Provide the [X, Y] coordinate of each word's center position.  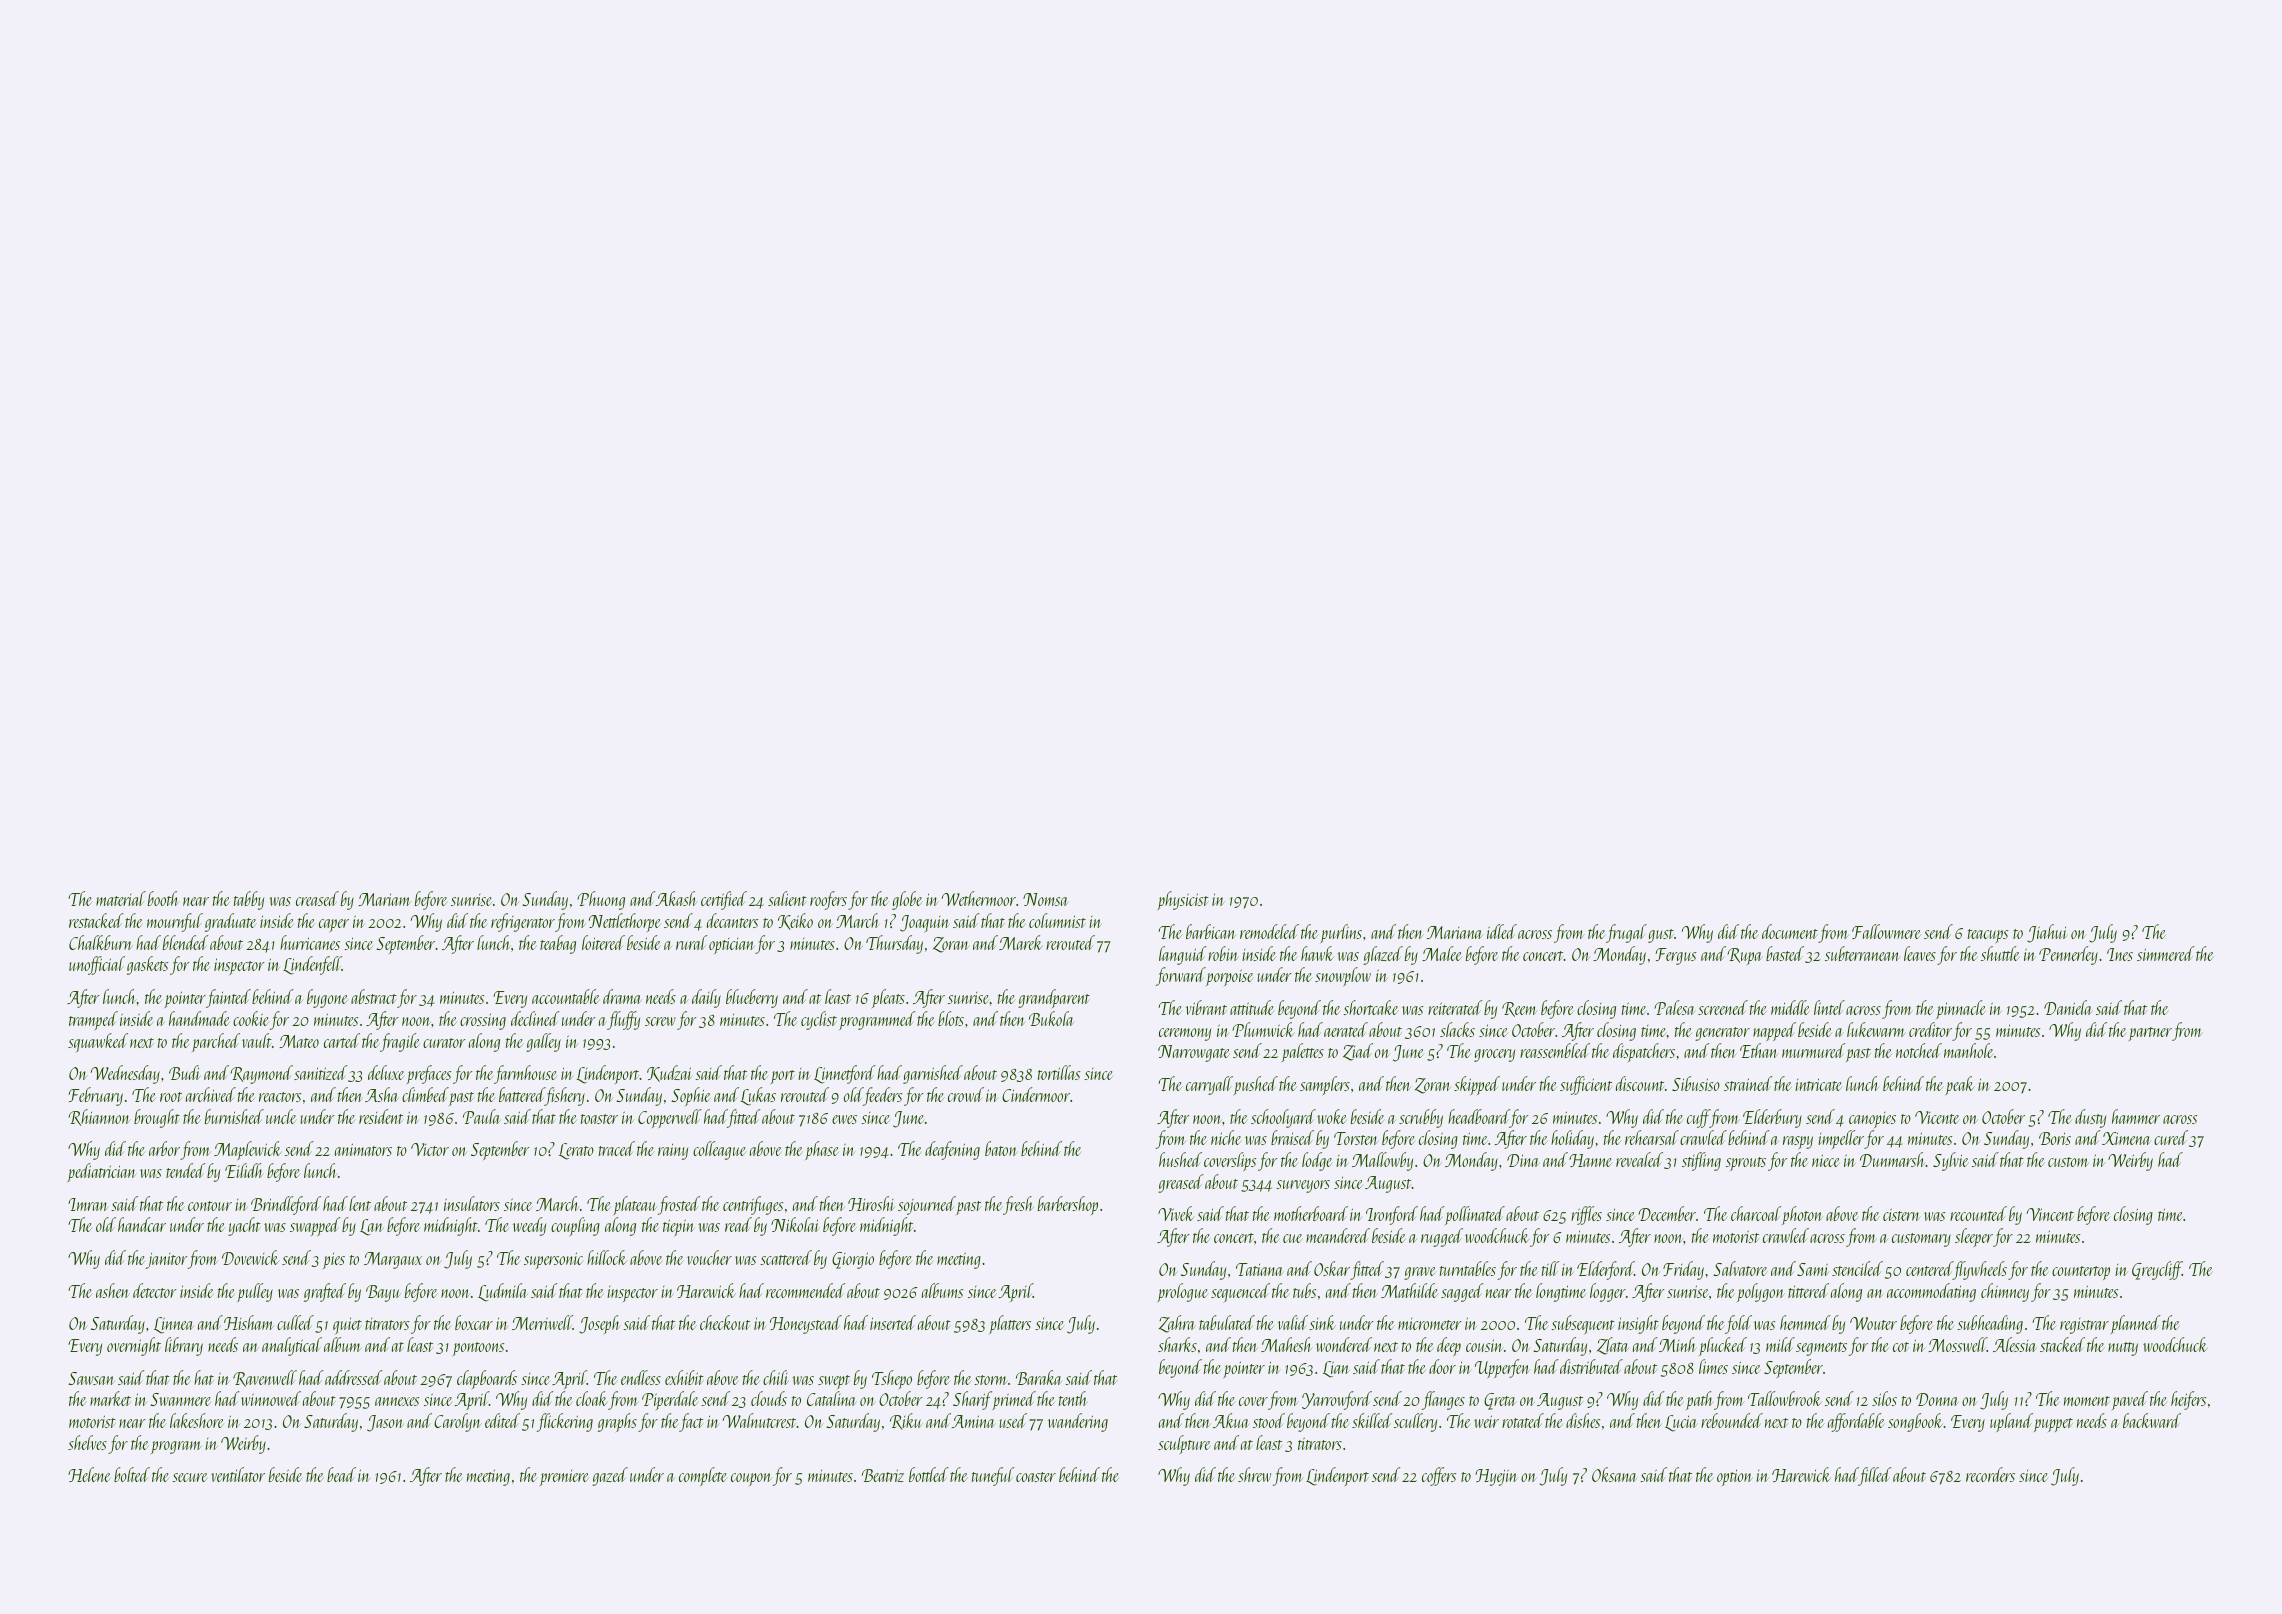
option [1734, 1478]
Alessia [2014, 1344]
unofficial [97, 965]
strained [1748, 1083]
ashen [112, 1290]
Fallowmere [1886, 931]
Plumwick [1263, 1029]
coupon [751, 1479]
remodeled [1269, 931]
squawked [98, 1042]
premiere [564, 1478]
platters [1010, 1324]
